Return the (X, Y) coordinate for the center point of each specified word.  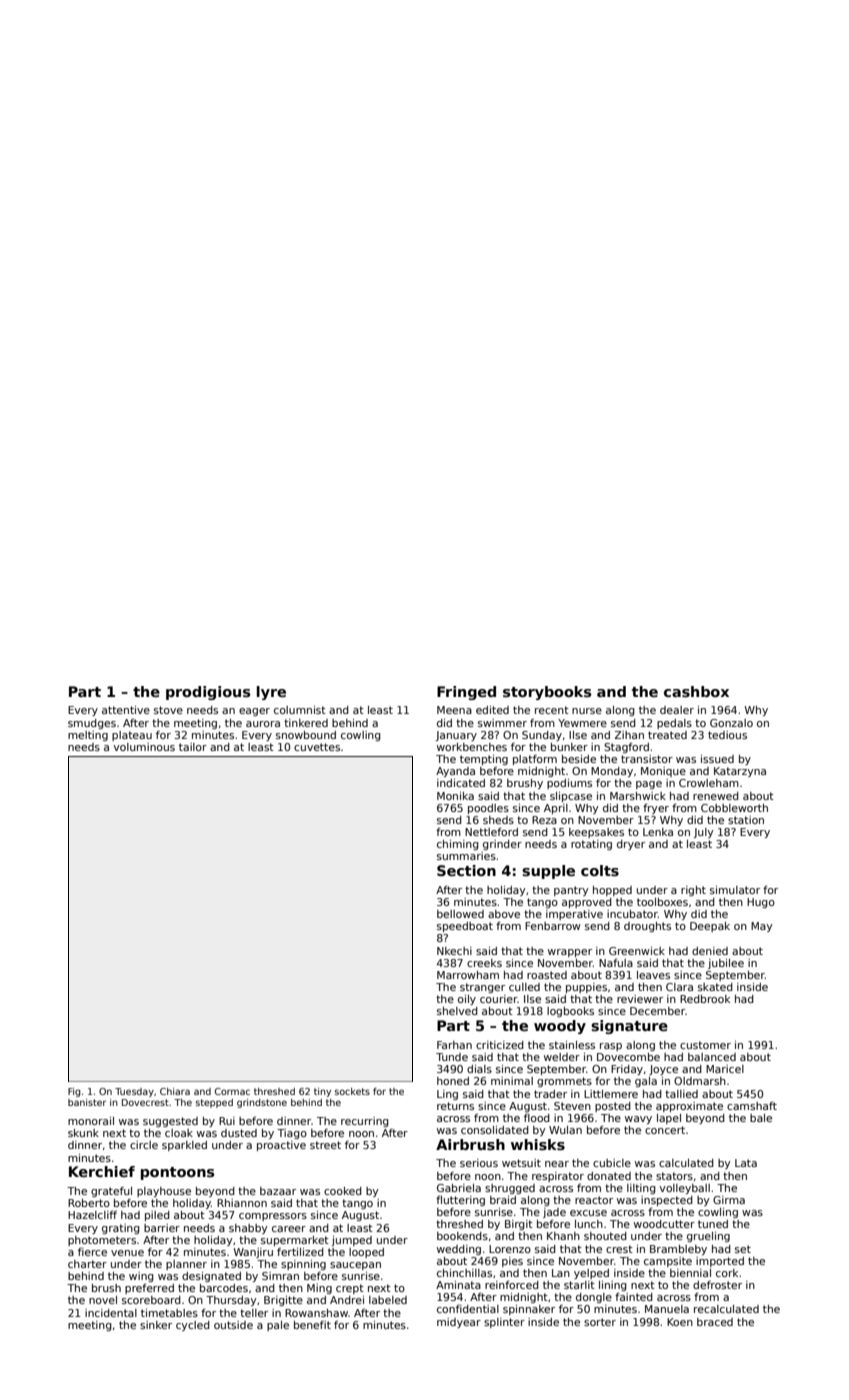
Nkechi (454, 951)
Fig (74, 1092)
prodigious (208, 693)
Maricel (725, 1069)
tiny (322, 1092)
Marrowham (468, 975)
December (657, 1011)
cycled (193, 1326)
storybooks (547, 693)
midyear (459, 1323)
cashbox (696, 691)
